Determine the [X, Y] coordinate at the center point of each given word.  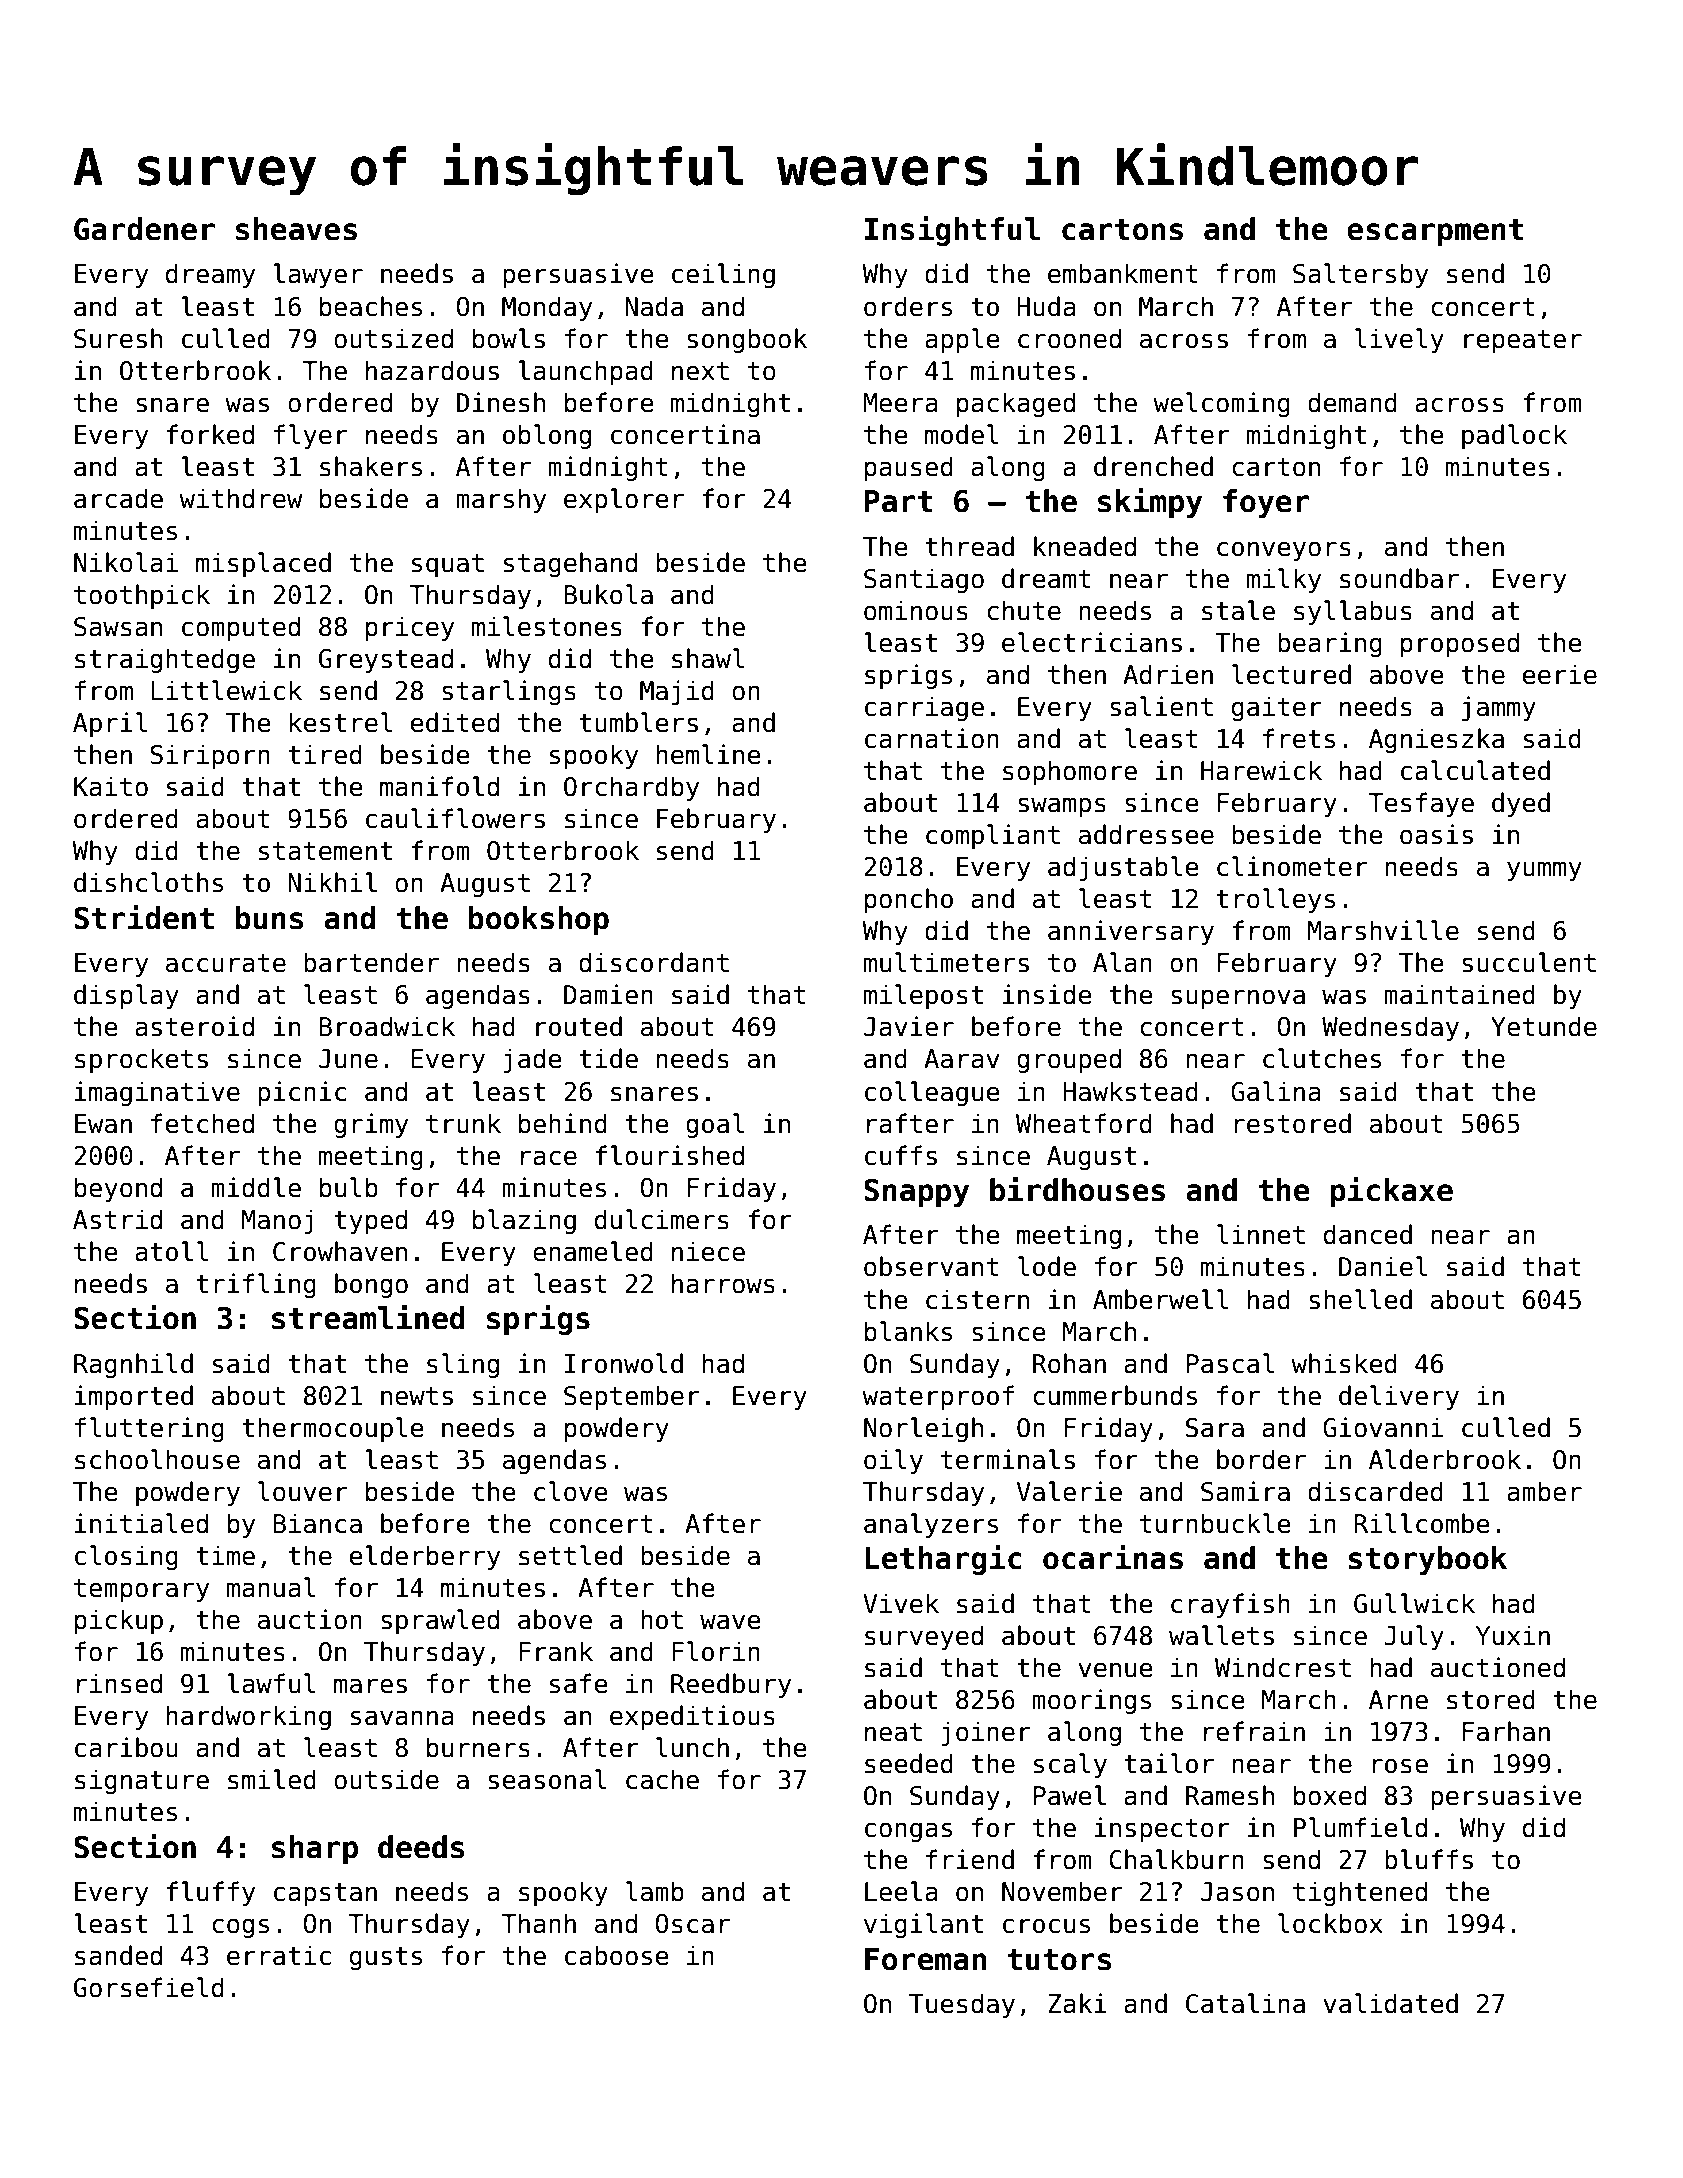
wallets [1221, 1635]
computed [241, 628]
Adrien [1168, 674]
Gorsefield [149, 1987]
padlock [1514, 436]
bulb [349, 1187]
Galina [1276, 1091]
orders [908, 306]
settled [570, 1555]
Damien [608, 994]
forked [210, 434]
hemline [708, 754]
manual [271, 1587]
